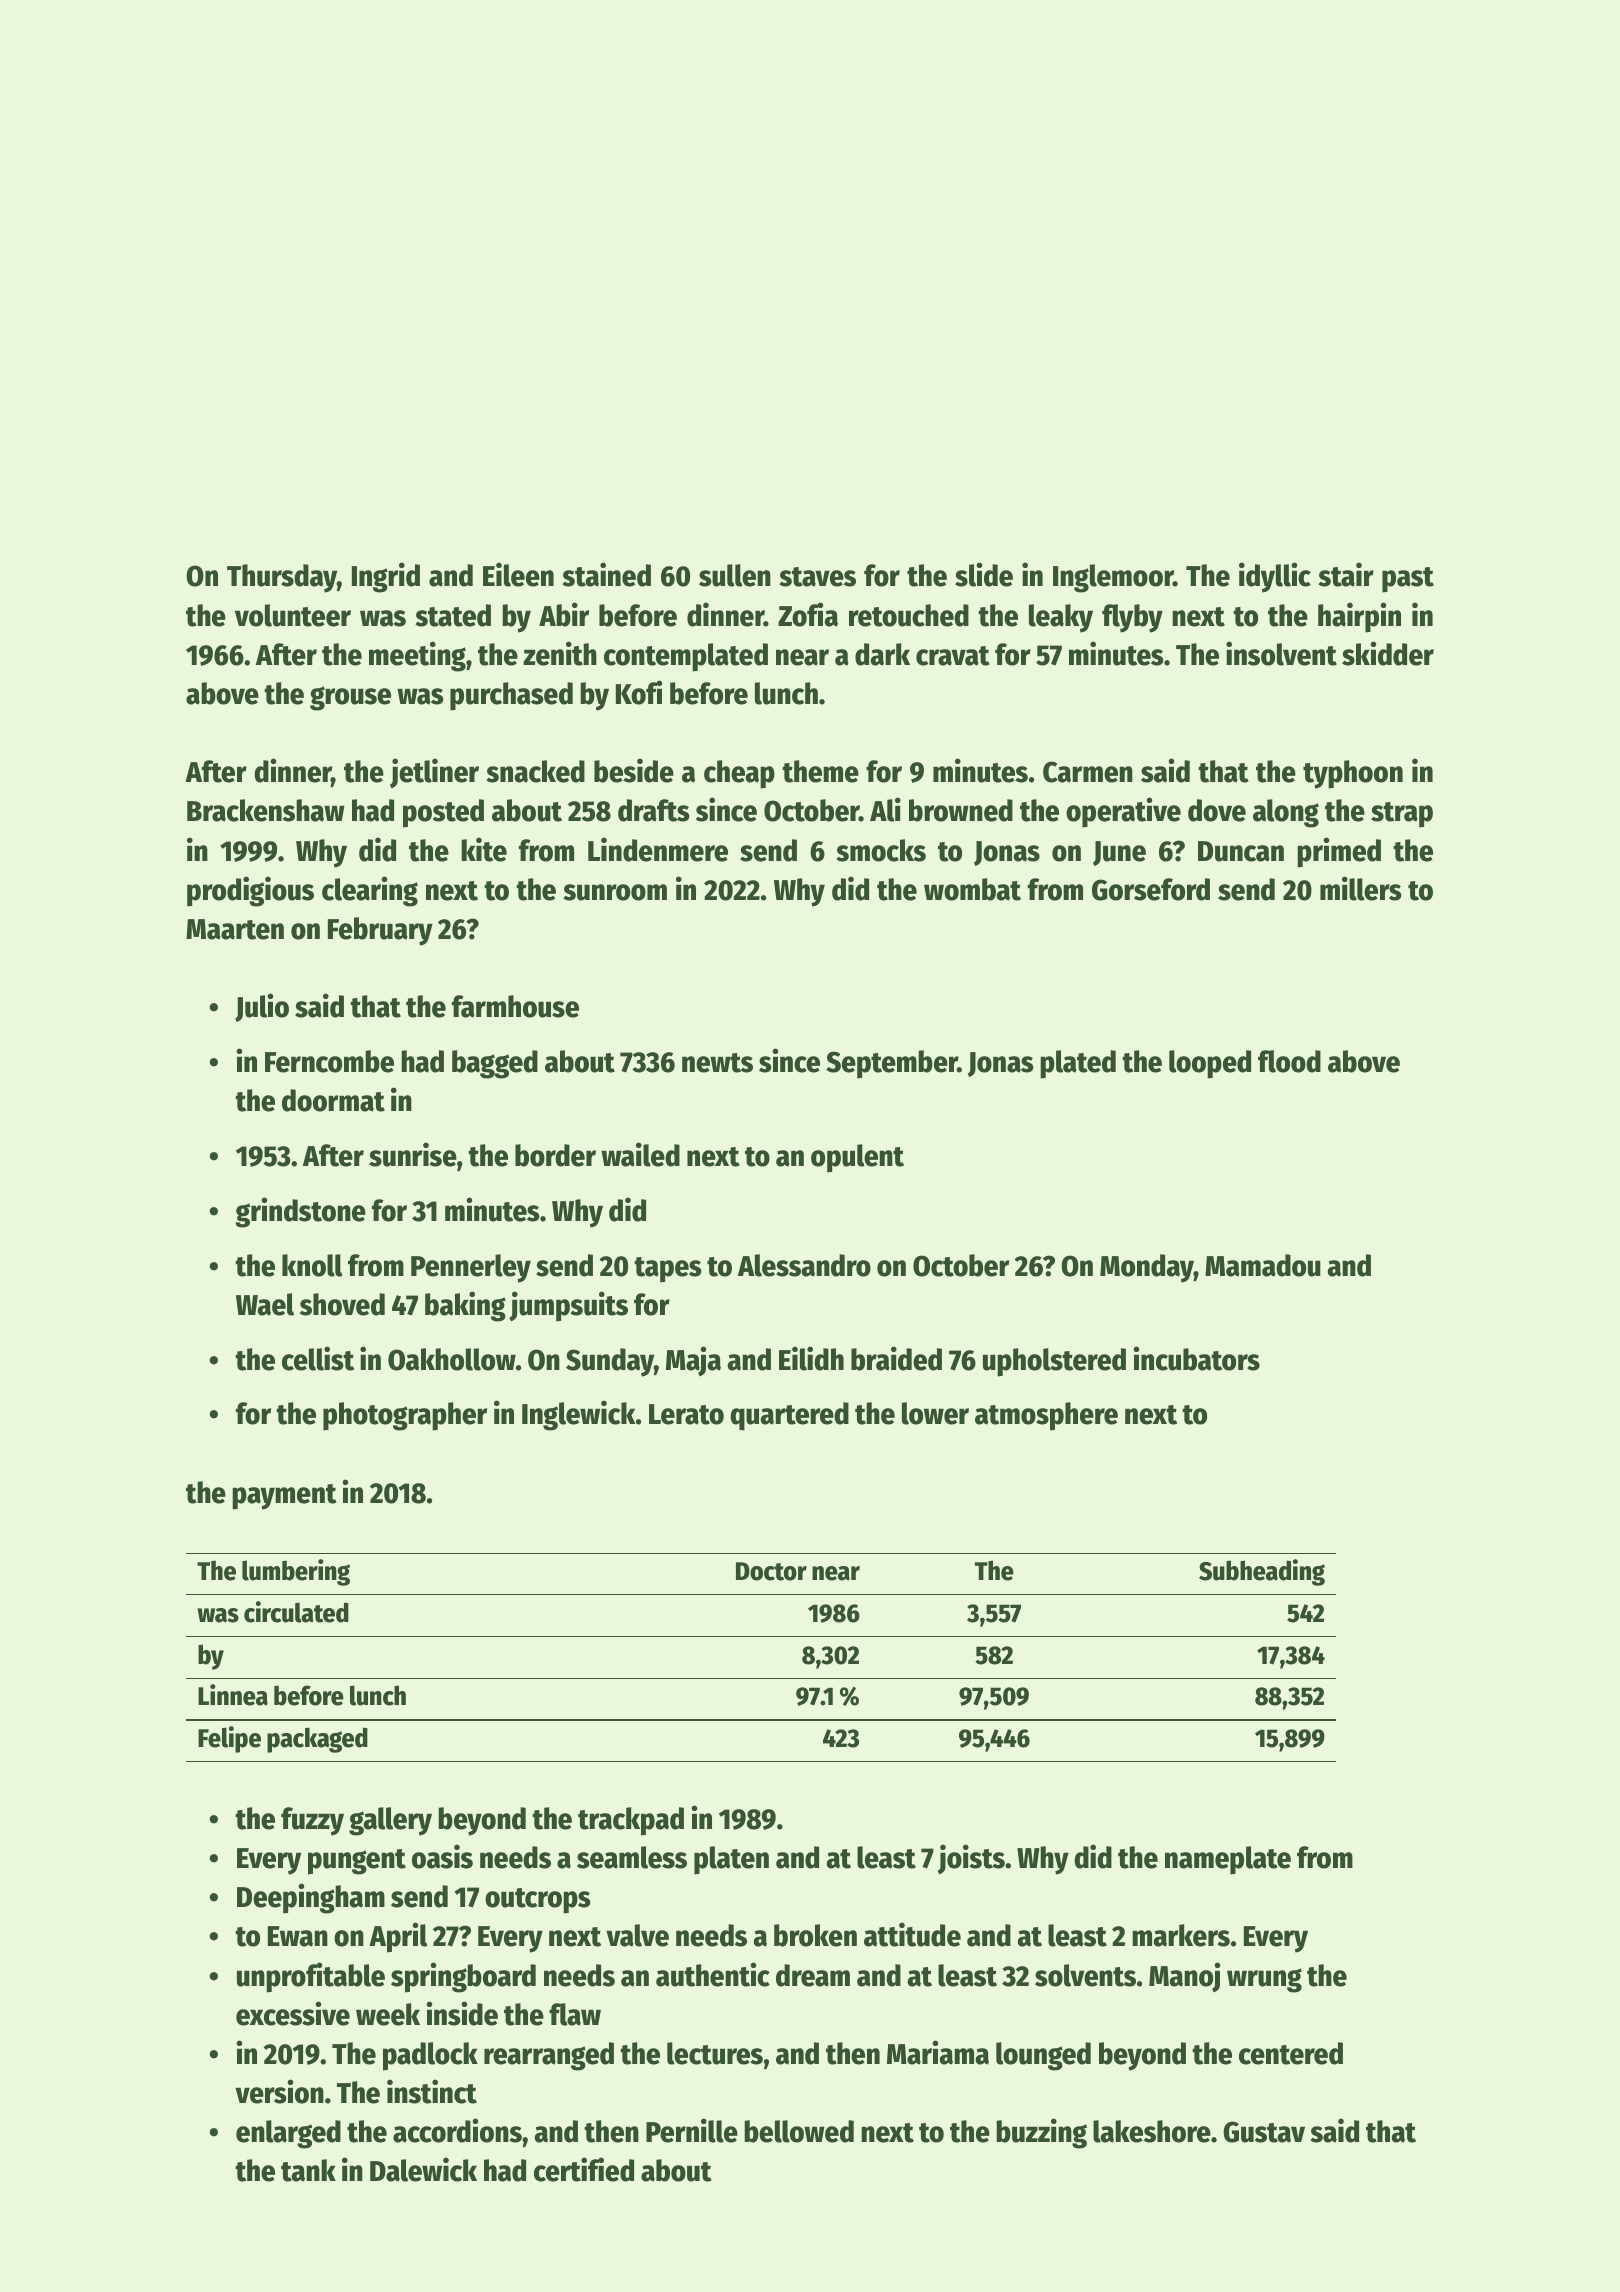  Describe the element at coordinates (961, 810) in the document. I see `browned` at that location.
